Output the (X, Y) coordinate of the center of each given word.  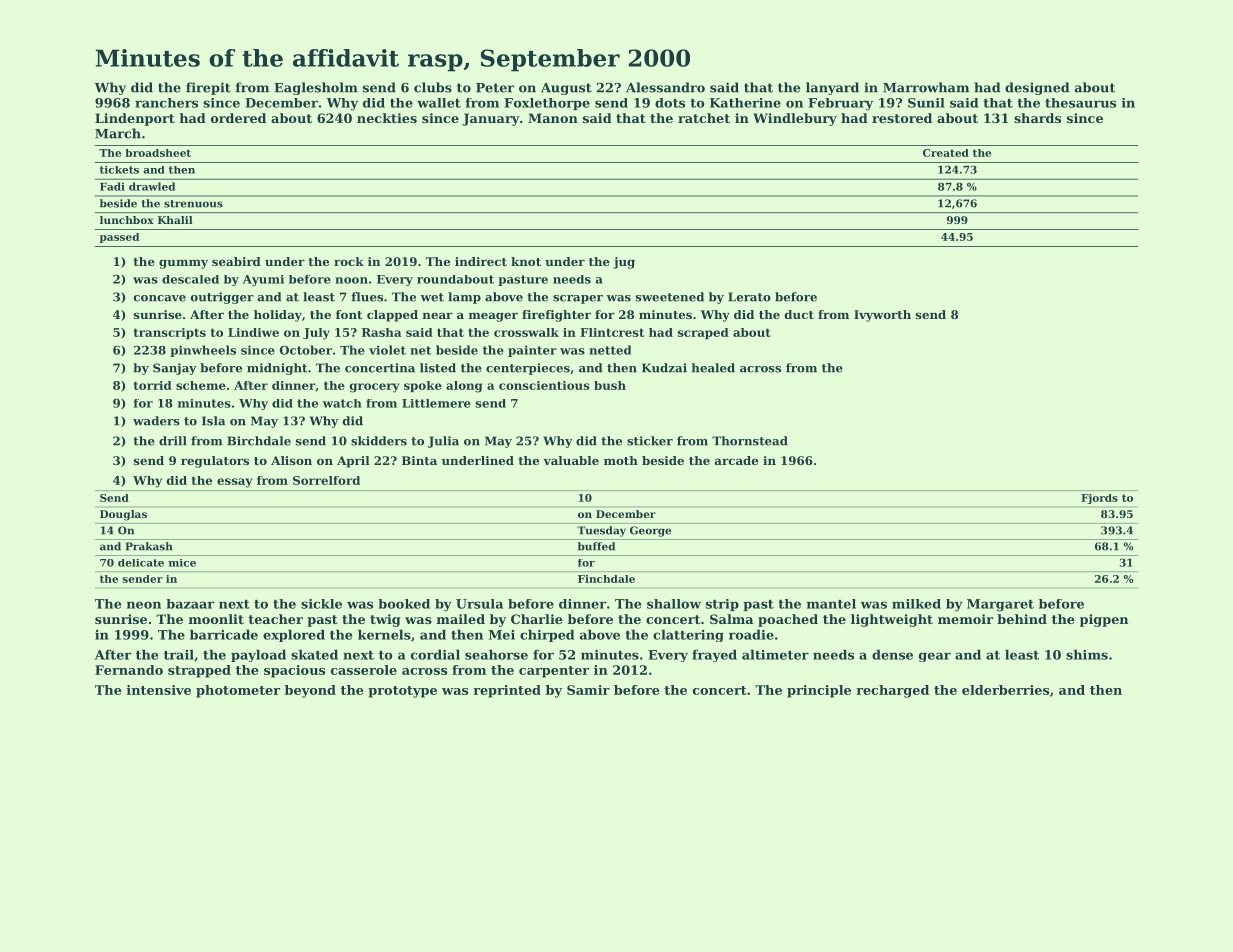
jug (624, 263)
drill (173, 441)
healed (713, 368)
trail (179, 654)
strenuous (193, 204)
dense (892, 654)
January (491, 119)
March (118, 133)
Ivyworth (882, 316)
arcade (736, 460)
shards (1037, 118)
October (306, 350)
